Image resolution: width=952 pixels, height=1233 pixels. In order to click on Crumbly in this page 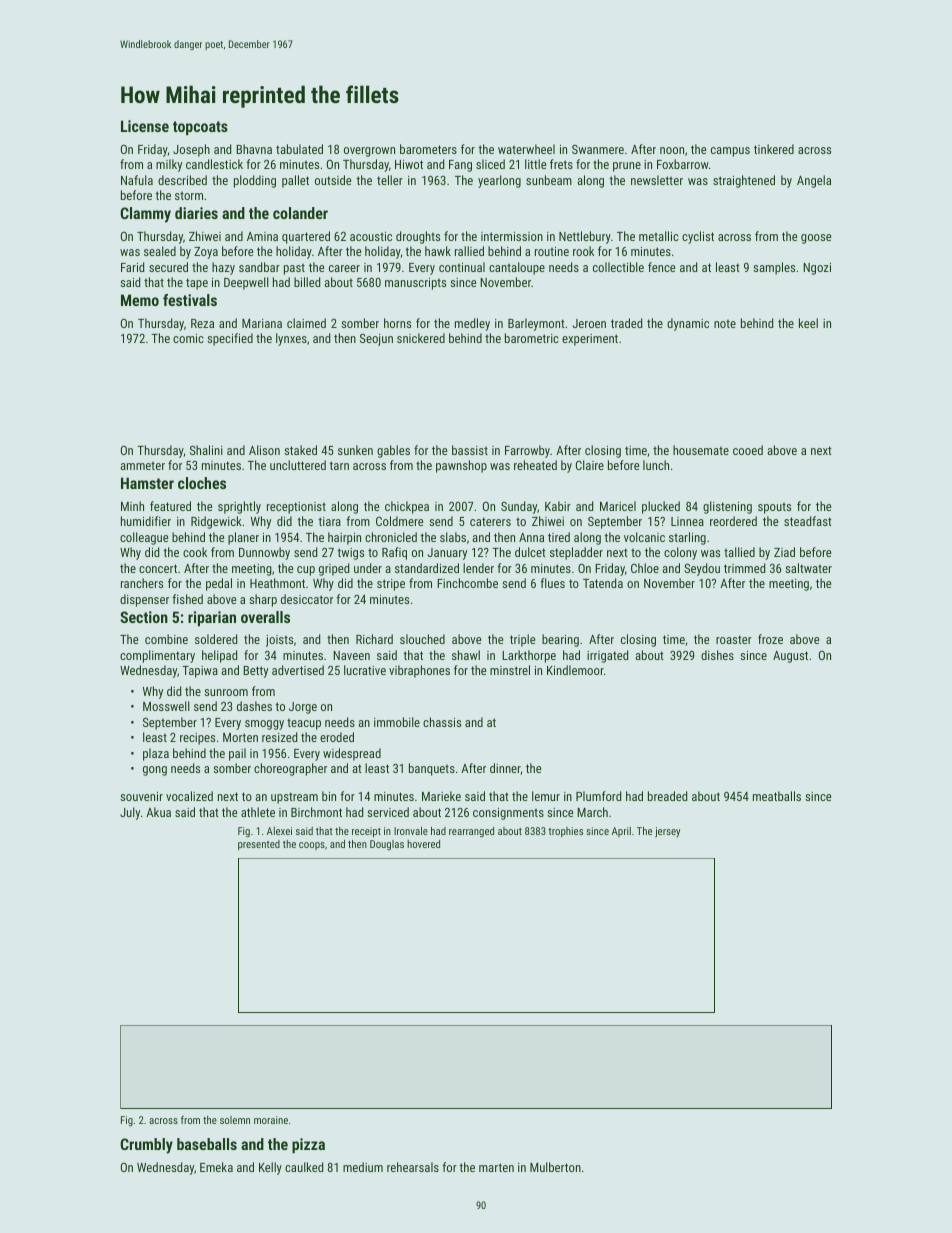, I will do `click(146, 1146)`.
